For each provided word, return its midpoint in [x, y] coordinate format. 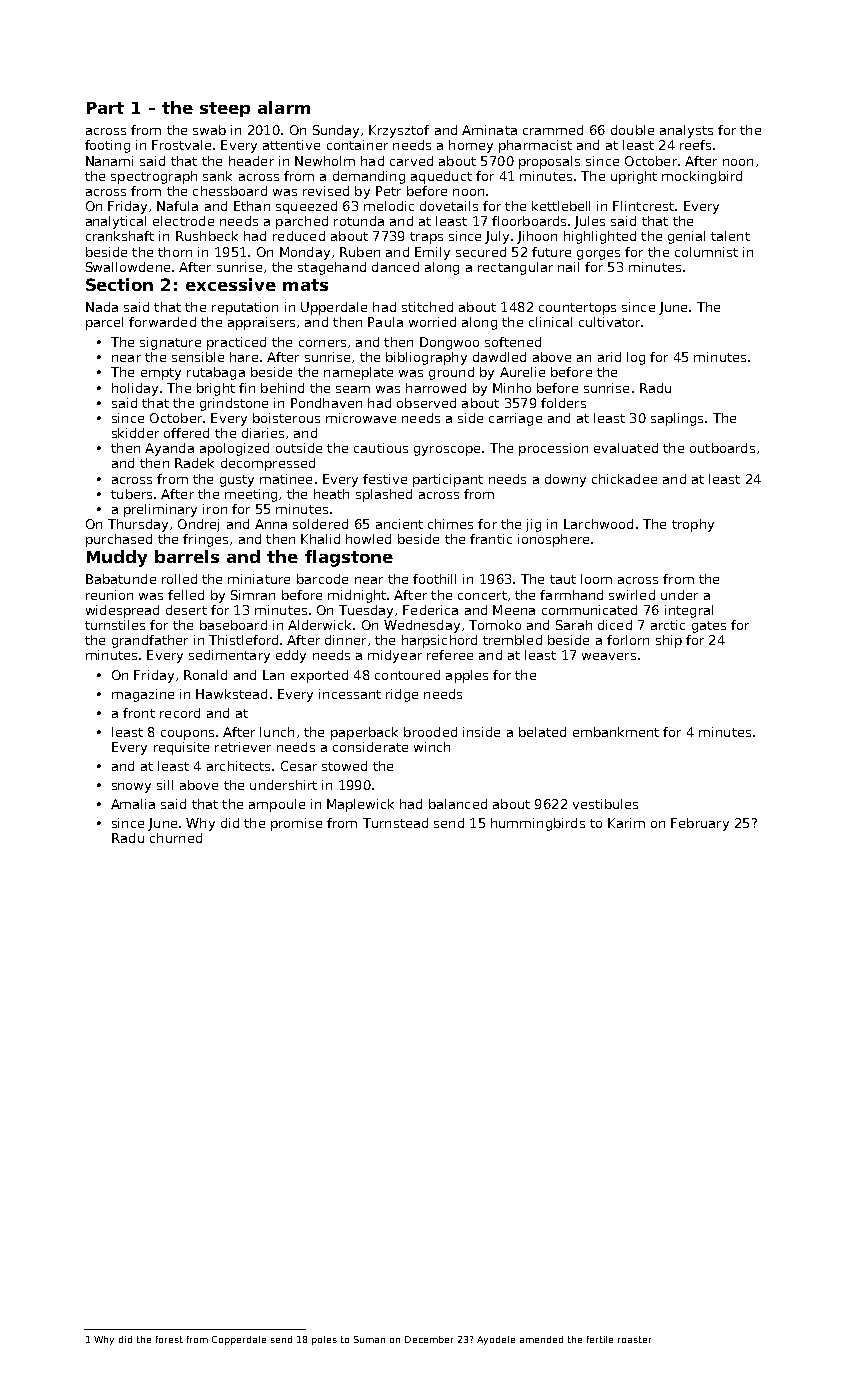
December [429, 1339]
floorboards [529, 221]
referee [450, 655]
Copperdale [239, 1340]
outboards [722, 448]
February [700, 824]
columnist [706, 252]
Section [119, 284]
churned [176, 838]
